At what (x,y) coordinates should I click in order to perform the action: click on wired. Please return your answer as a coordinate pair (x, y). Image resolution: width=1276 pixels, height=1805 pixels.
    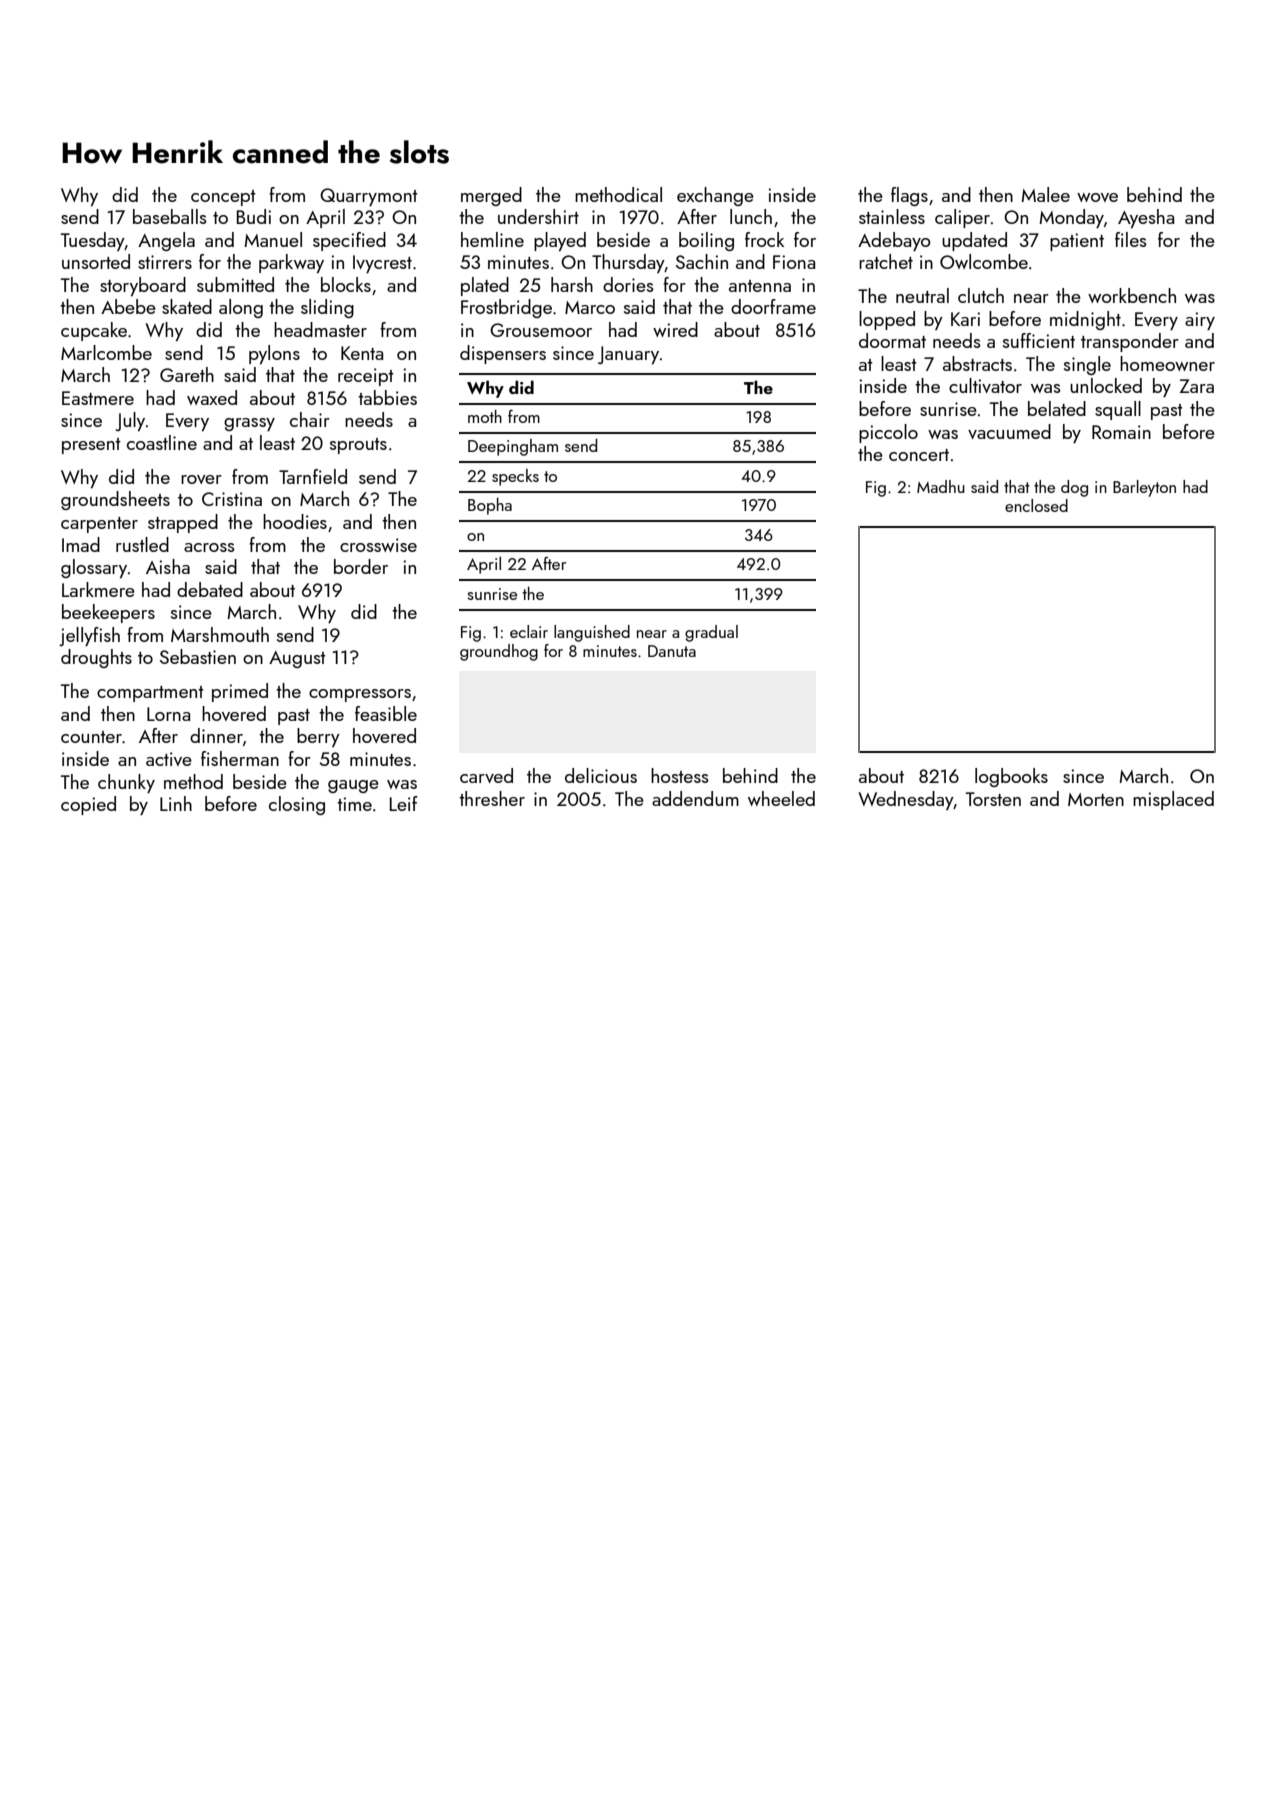
    Looking at the image, I should click on (675, 329).
